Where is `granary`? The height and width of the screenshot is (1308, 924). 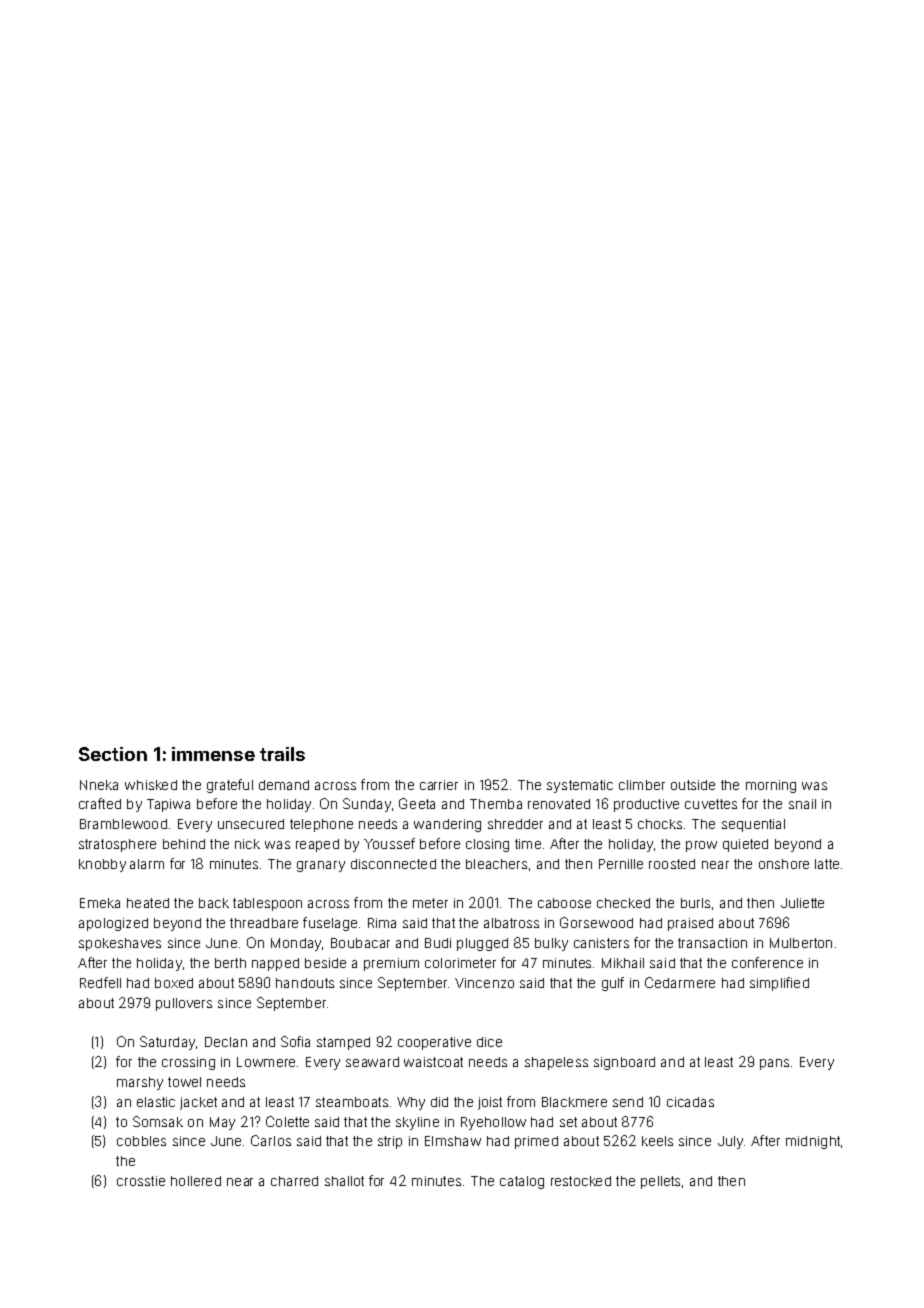 granary is located at coordinates (321, 866).
